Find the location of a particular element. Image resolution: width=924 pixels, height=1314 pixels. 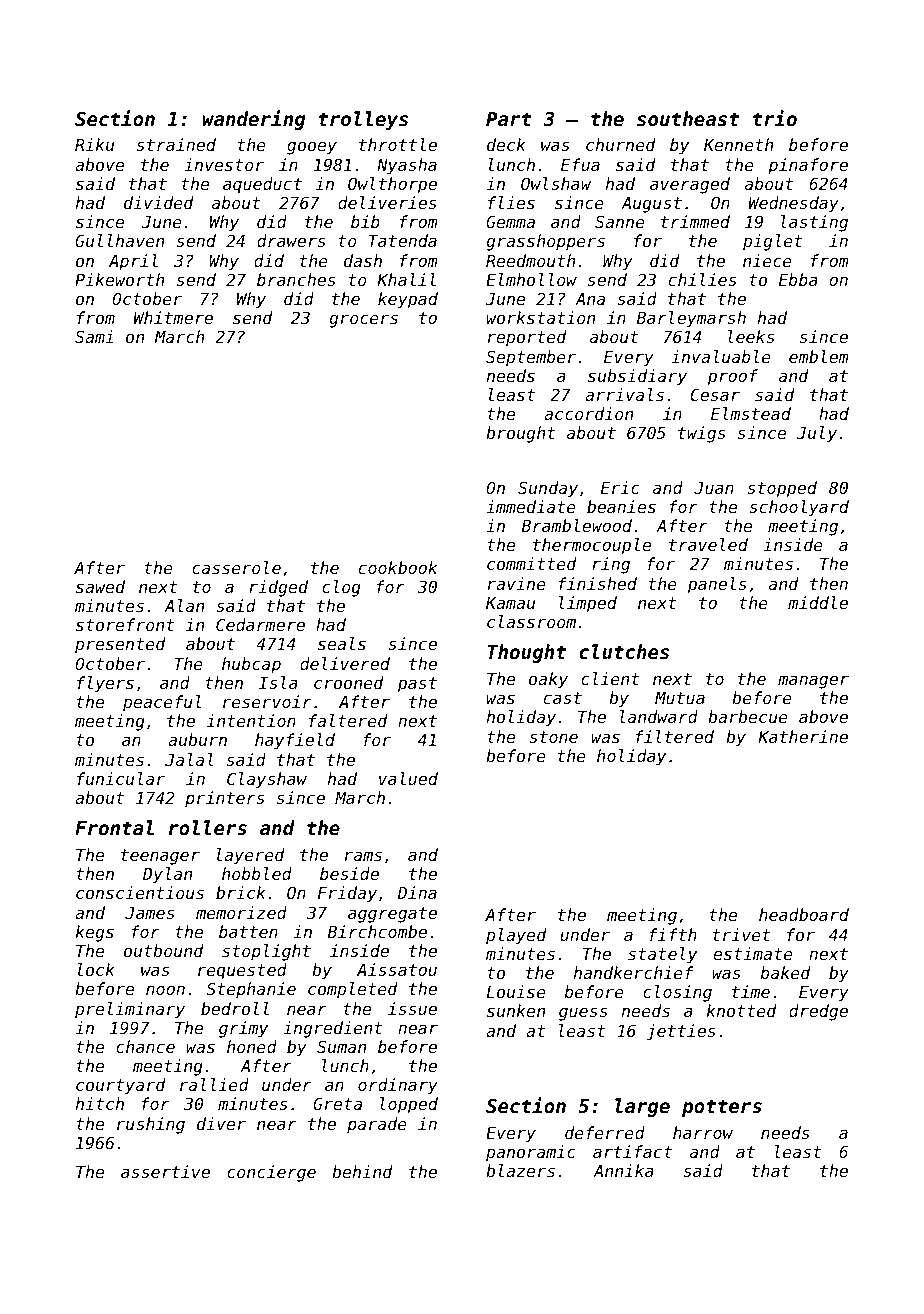

casserole is located at coordinates (236, 567).
